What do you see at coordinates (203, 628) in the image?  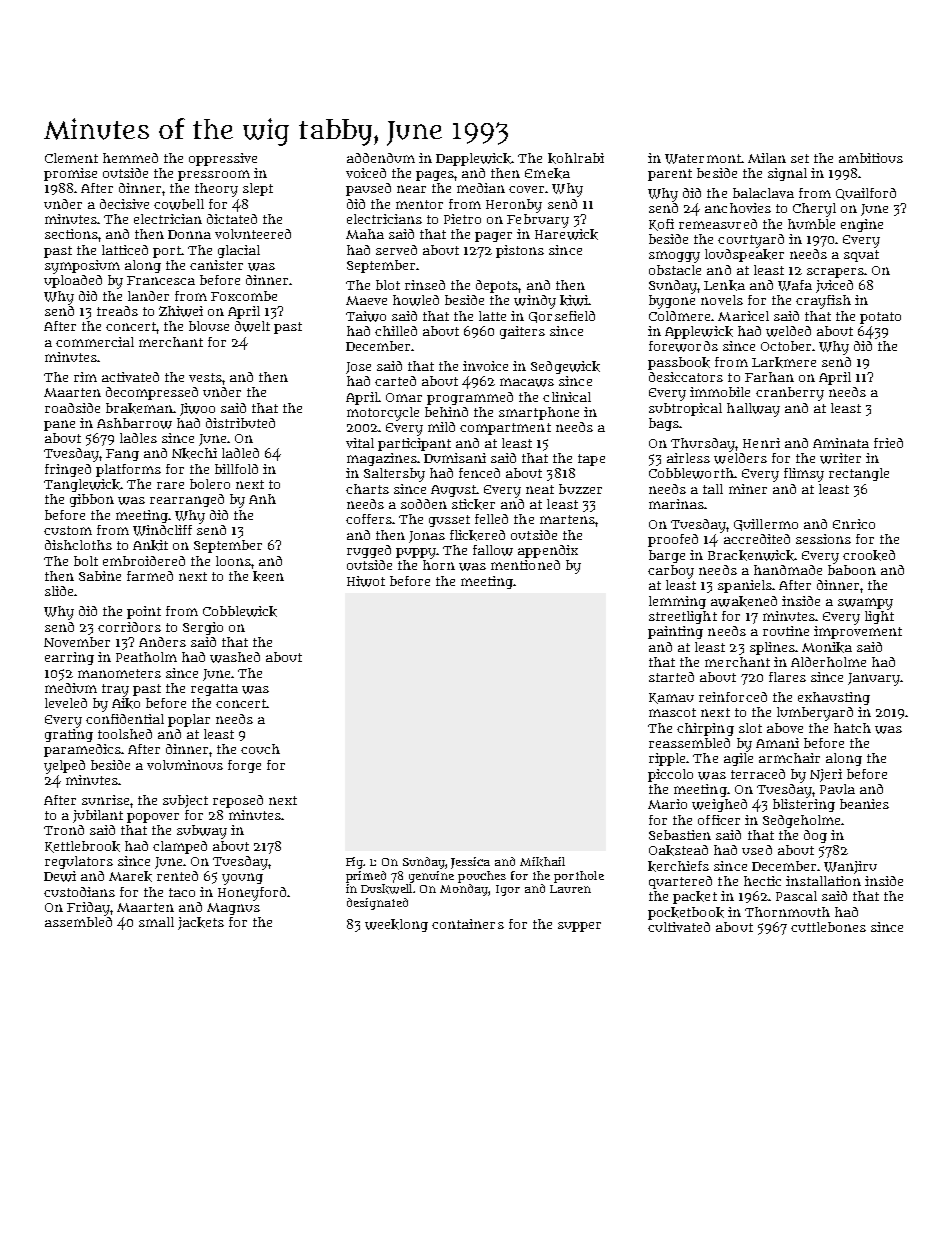 I see `Sergio` at bounding box center [203, 628].
